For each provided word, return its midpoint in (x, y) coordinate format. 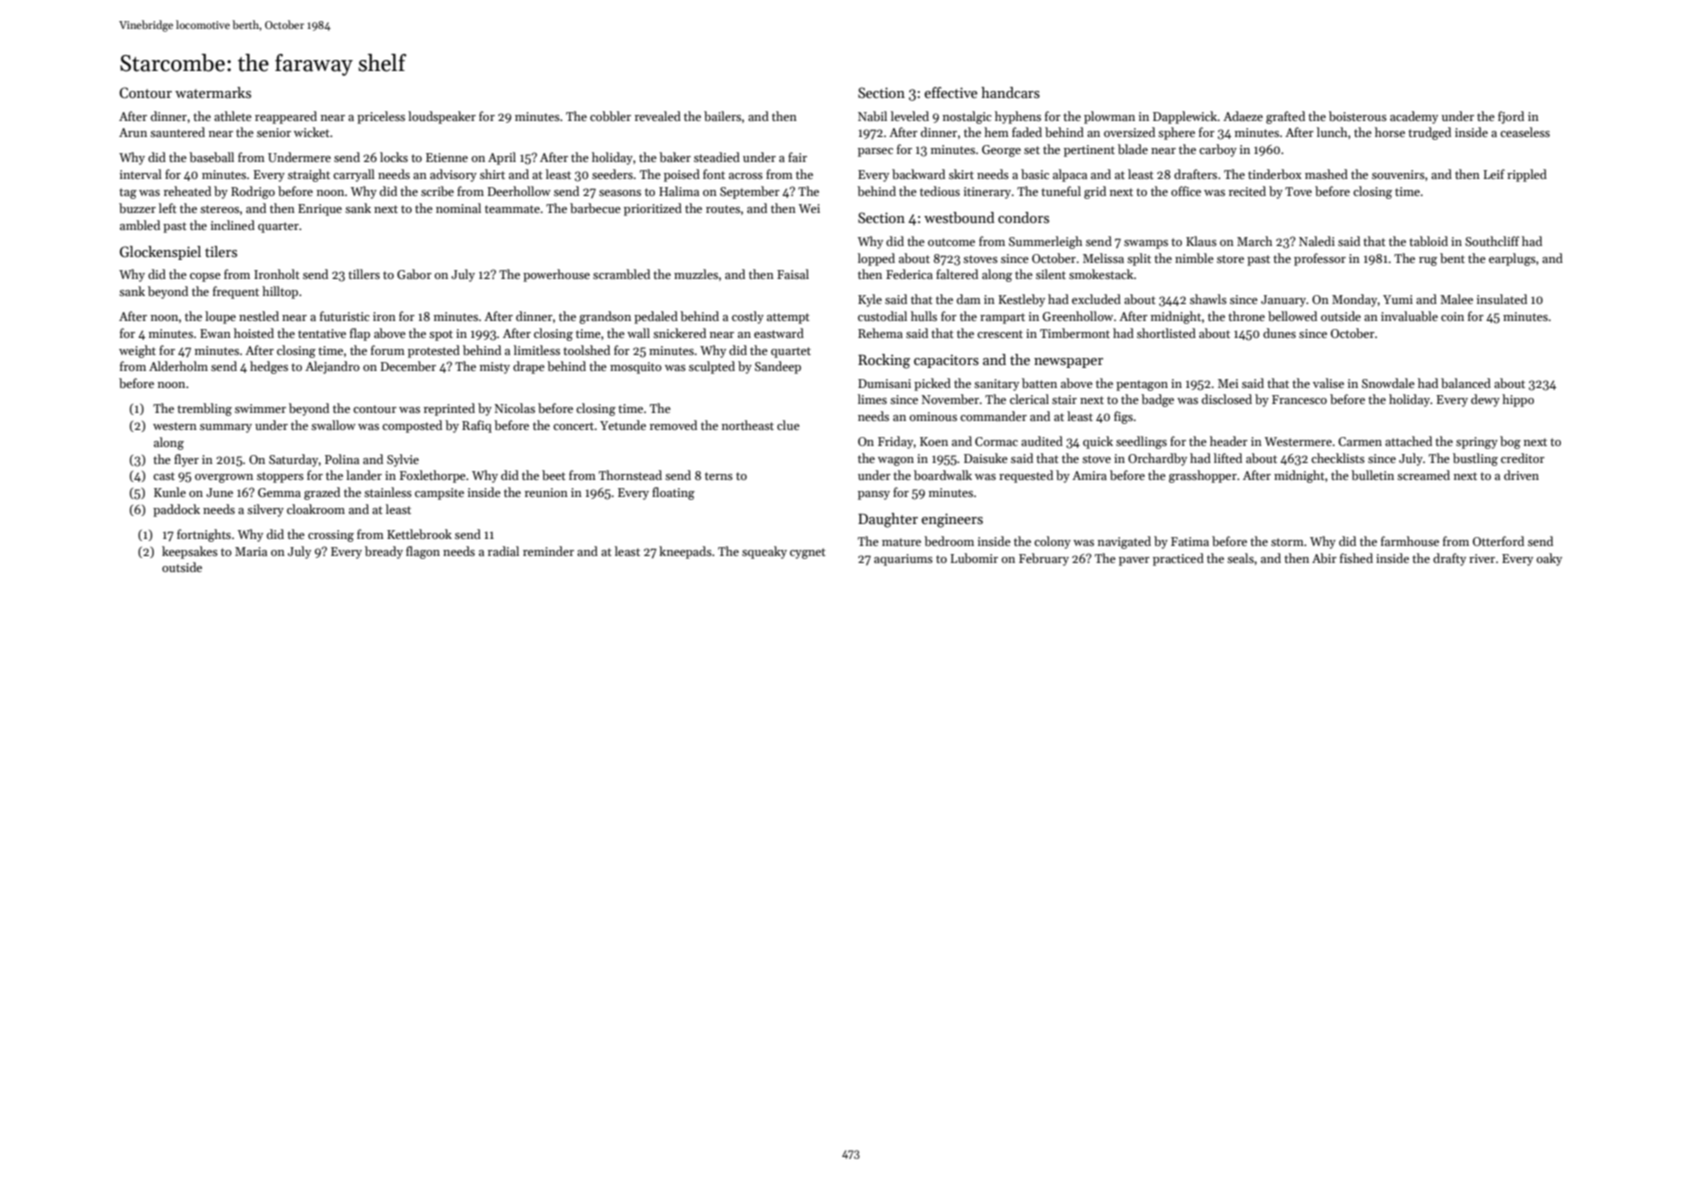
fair (797, 157)
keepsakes (190, 552)
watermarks (213, 92)
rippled (1527, 175)
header (1229, 441)
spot (441, 335)
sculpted (712, 367)
